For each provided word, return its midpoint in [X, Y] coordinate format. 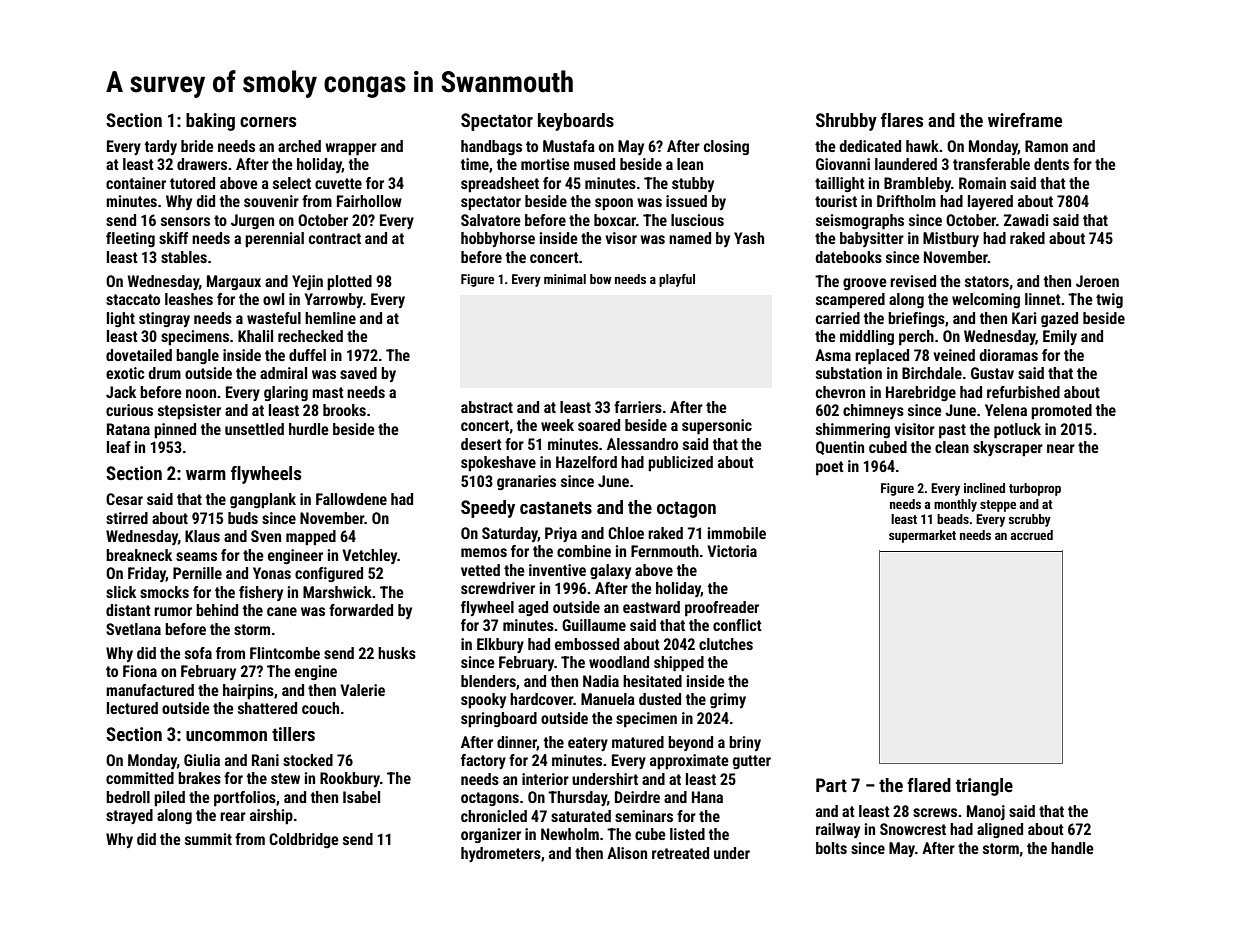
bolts [831, 848]
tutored [192, 183]
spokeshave [498, 464]
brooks [344, 410]
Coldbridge [304, 840]
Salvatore [491, 220]
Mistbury [951, 239]
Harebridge [921, 393]
